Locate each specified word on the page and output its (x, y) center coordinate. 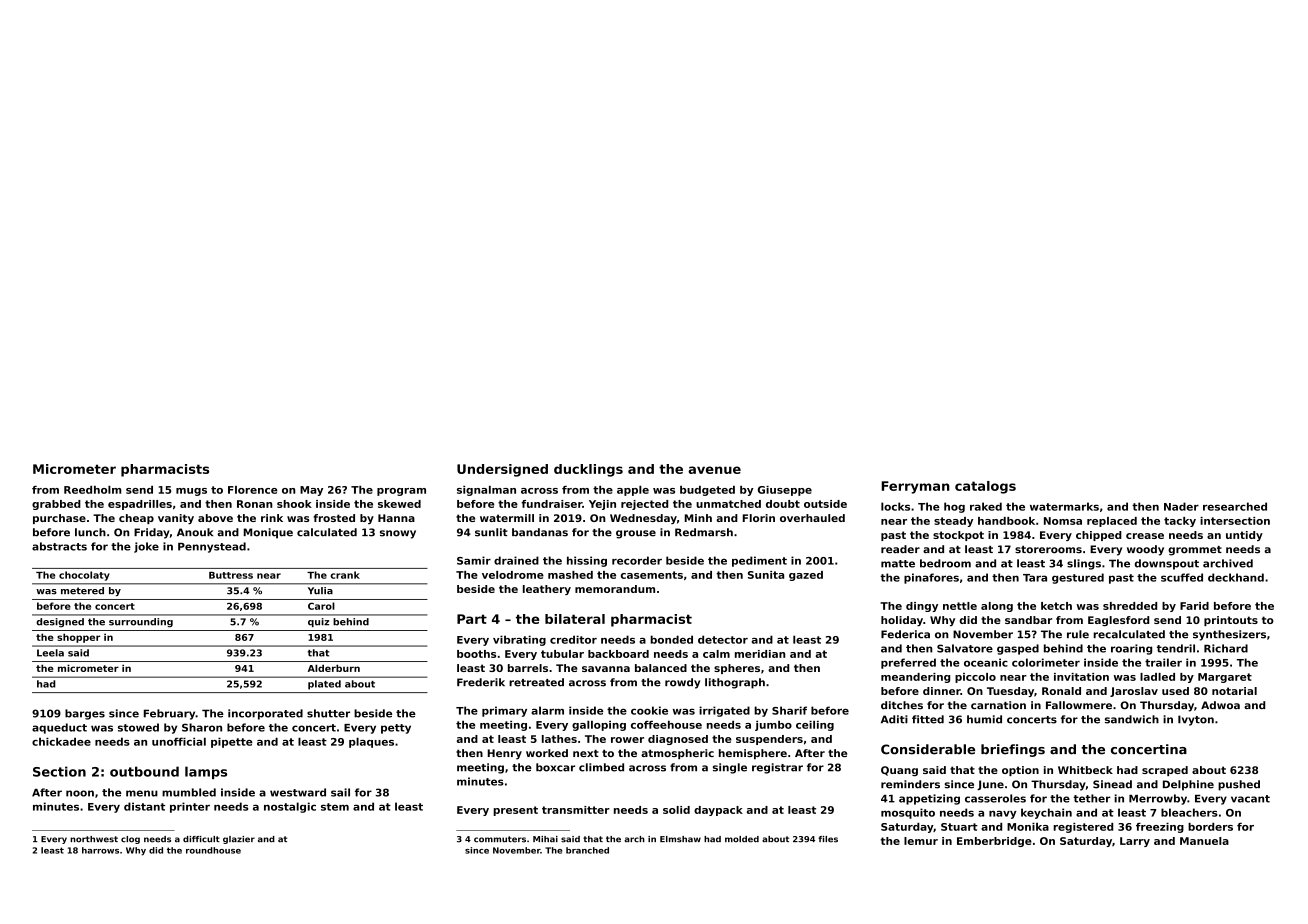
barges (85, 714)
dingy (922, 607)
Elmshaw (680, 839)
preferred (908, 663)
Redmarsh (704, 532)
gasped (1018, 649)
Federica (905, 634)
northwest (94, 839)
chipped (1099, 536)
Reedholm (92, 490)
